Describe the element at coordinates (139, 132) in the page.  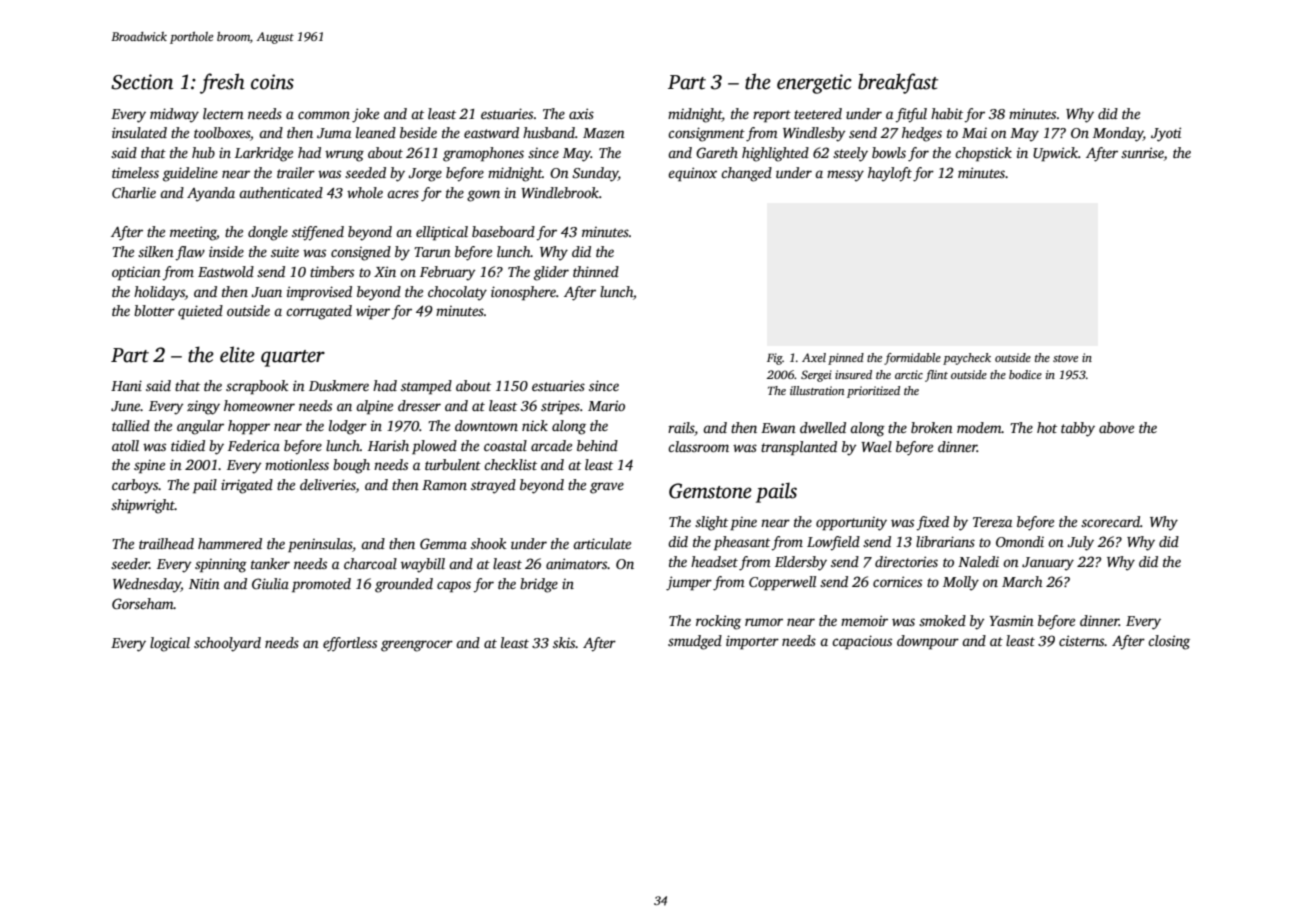
I see `insulated` at that location.
